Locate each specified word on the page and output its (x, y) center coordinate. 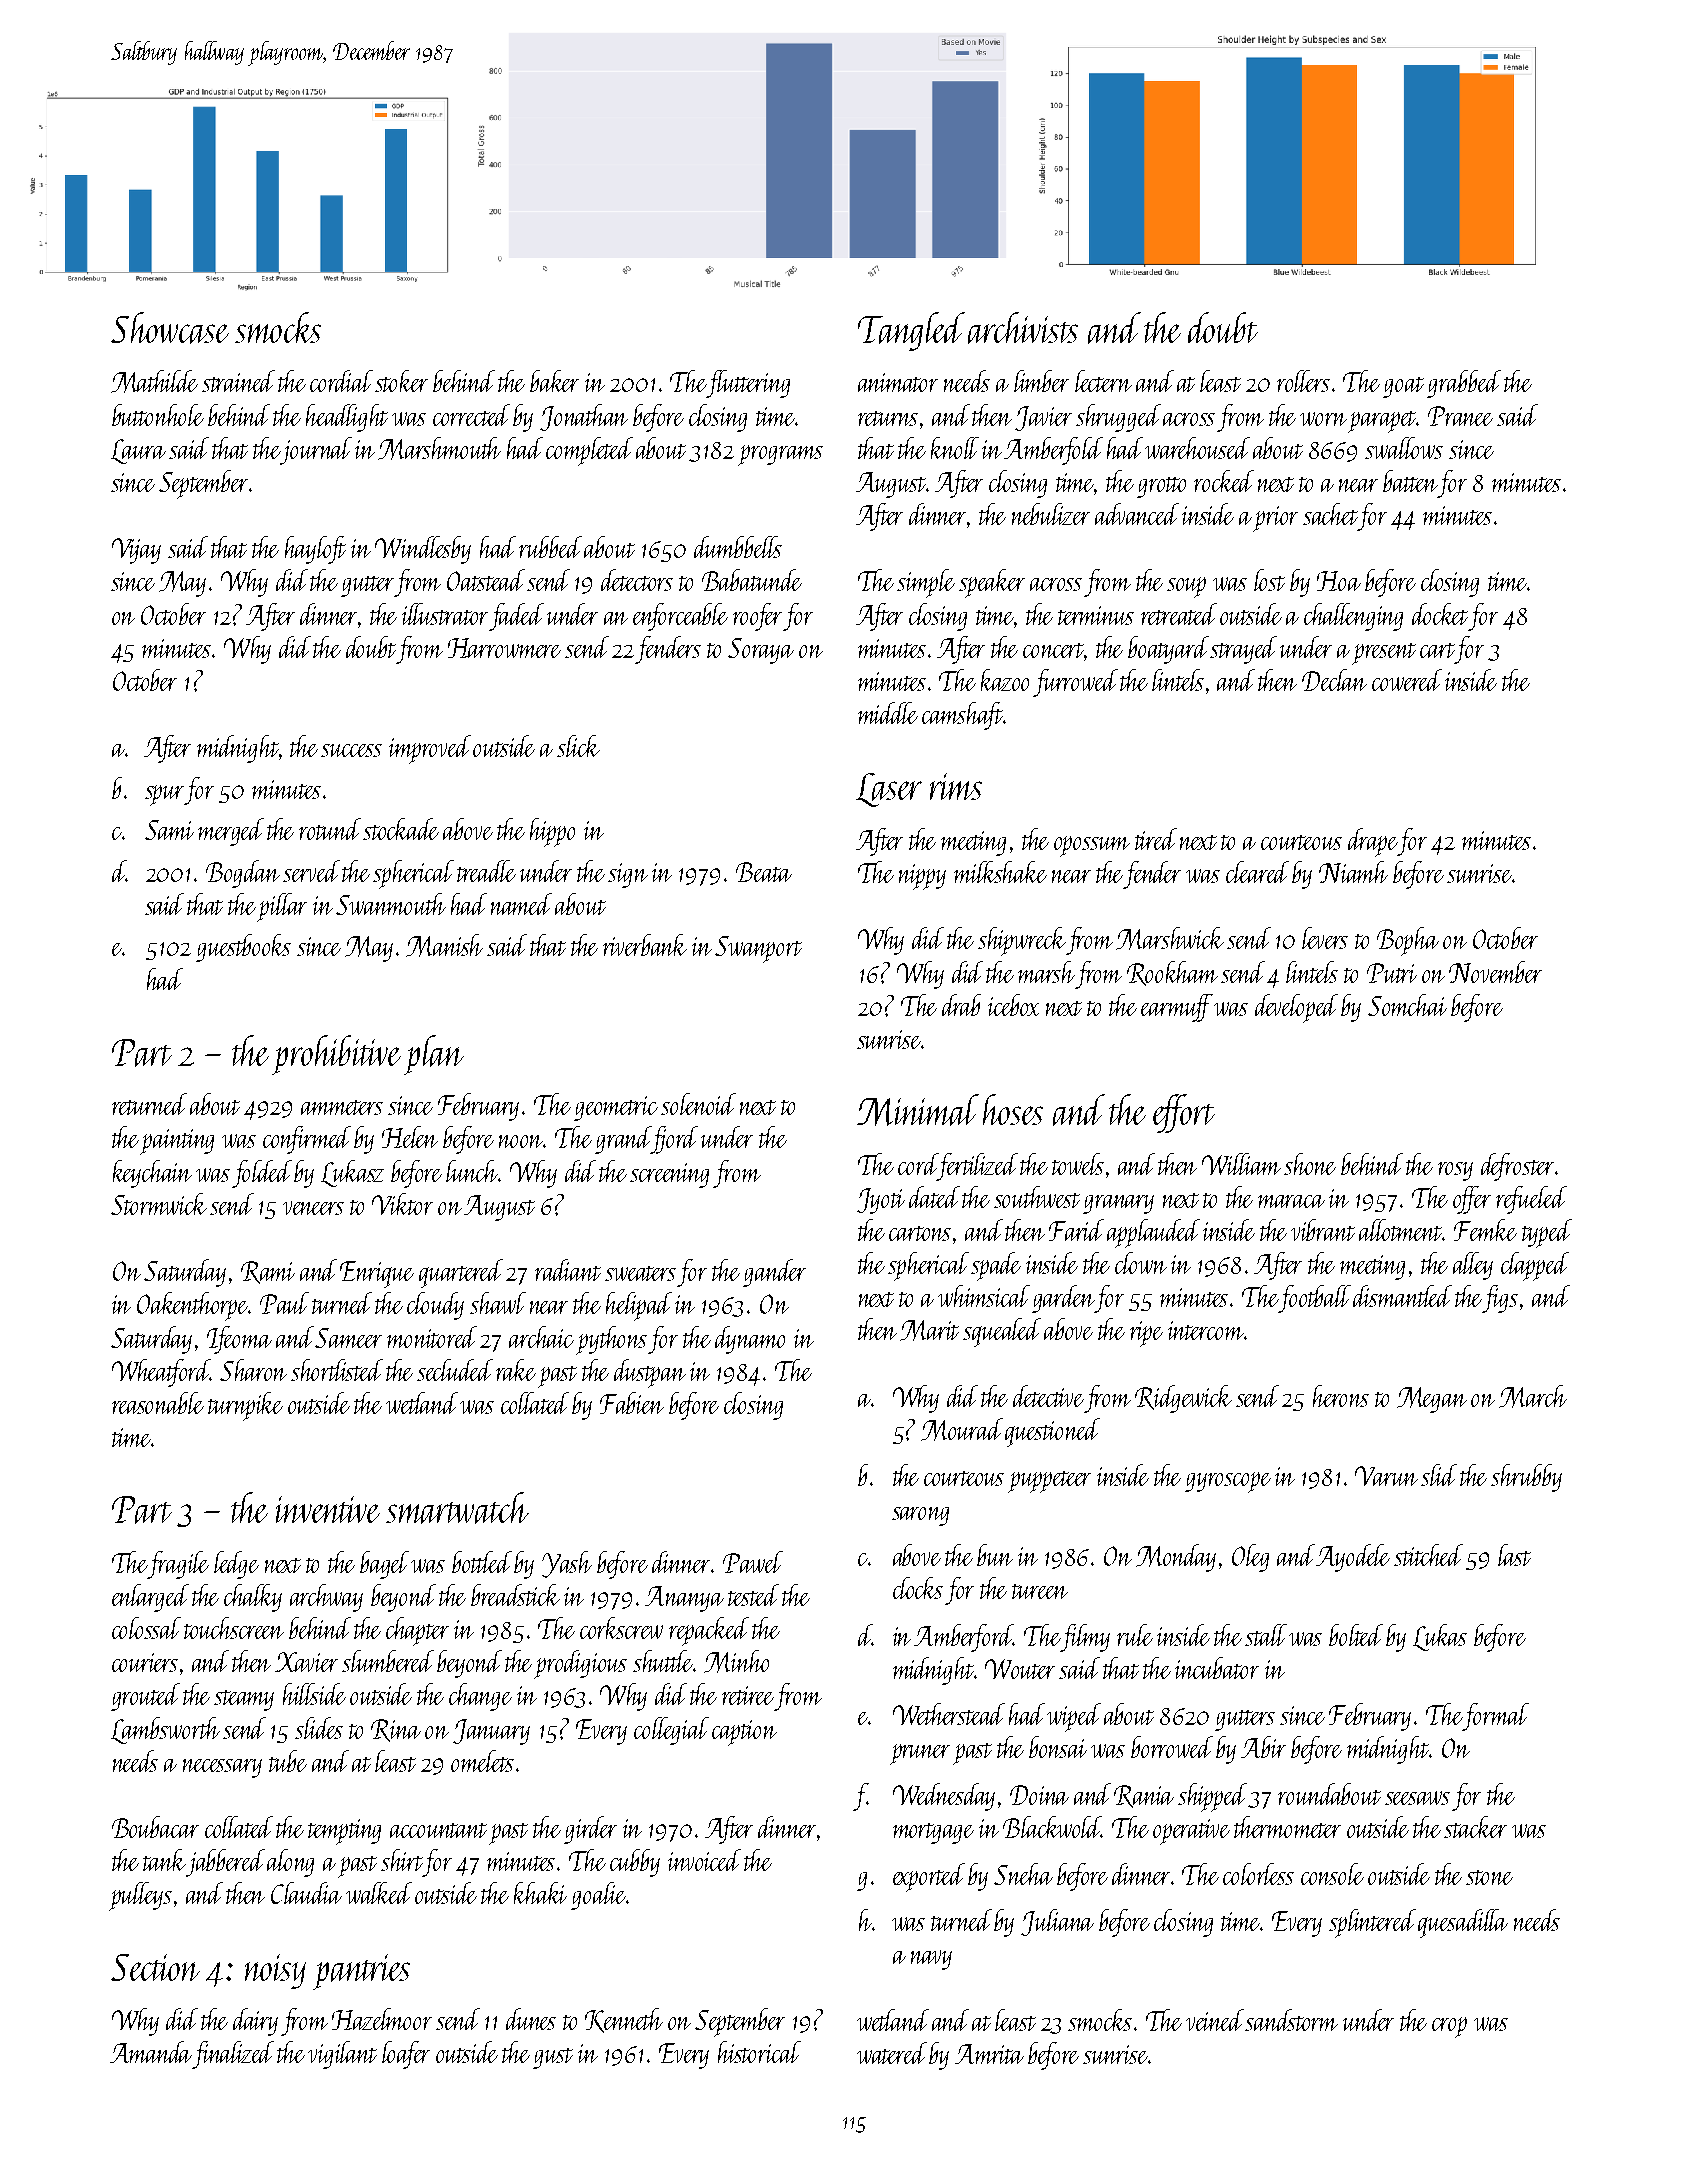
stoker (401, 381)
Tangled (911, 331)
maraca (1291, 1201)
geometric (616, 1108)
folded (262, 1174)
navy (931, 1960)
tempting (344, 1832)
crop (1449, 2027)
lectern (1103, 381)
